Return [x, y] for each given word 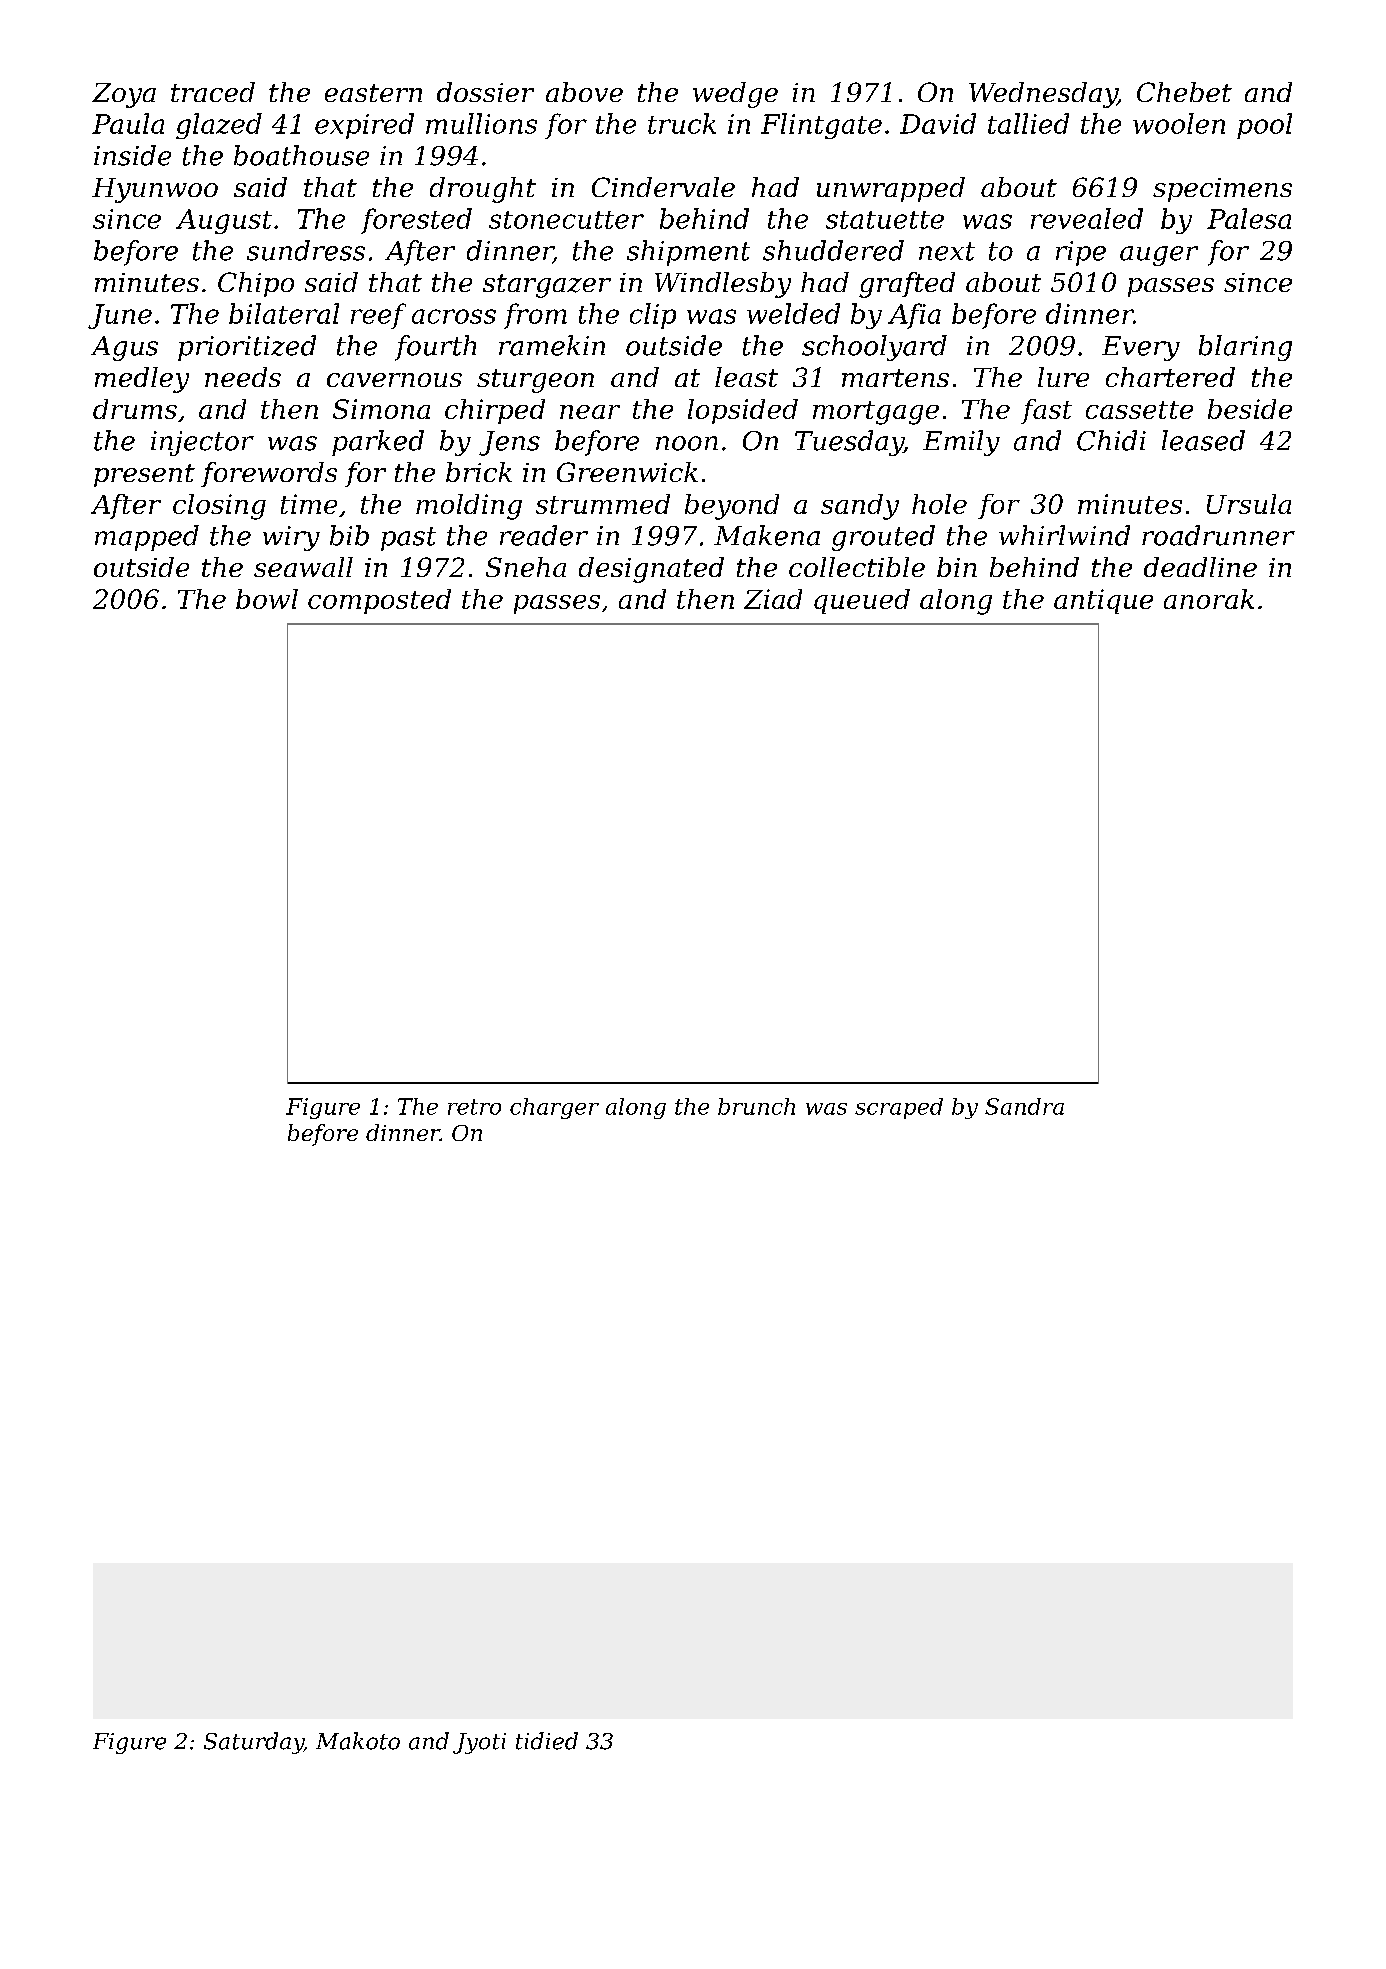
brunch [756, 1106]
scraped [899, 1108]
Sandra [1024, 1106]
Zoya [124, 95]
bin [957, 567]
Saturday [254, 1743]
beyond [732, 507]
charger [554, 1108]
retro [474, 1107]
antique [1103, 601]
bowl [267, 599]
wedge [735, 95]
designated [651, 570]
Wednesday [1043, 95]
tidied [547, 1741]
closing [219, 507]
